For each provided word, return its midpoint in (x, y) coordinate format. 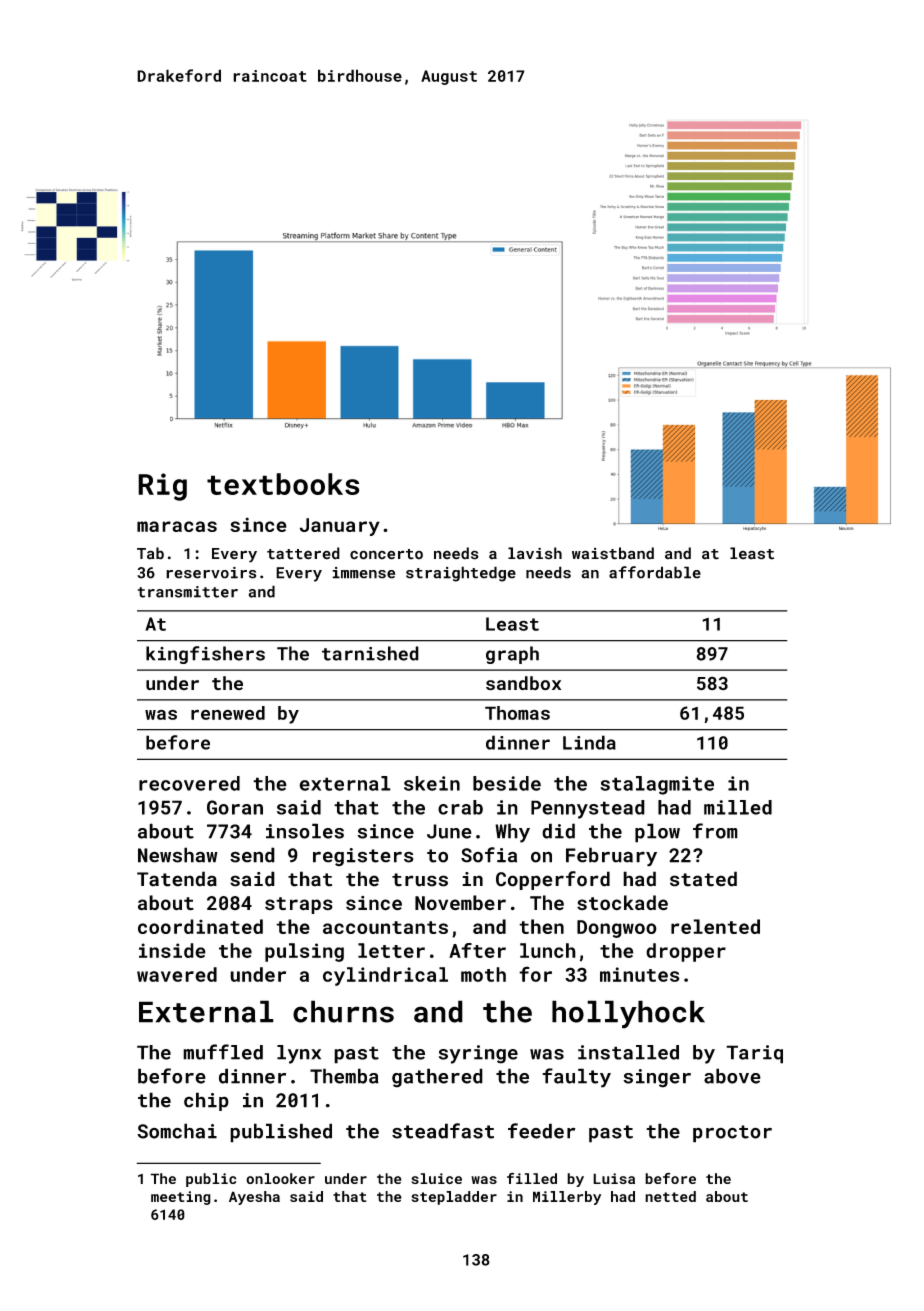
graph (512, 655)
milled (738, 807)
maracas (177, 526)
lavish (535, 553)
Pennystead (588, 809)
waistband (613, 553)
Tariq (754, 1054)
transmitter (188, 592)
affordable (655, 572)
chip (206, 1101)
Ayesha (254, 1198)
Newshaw (178, 855)
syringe (478, 1054)
